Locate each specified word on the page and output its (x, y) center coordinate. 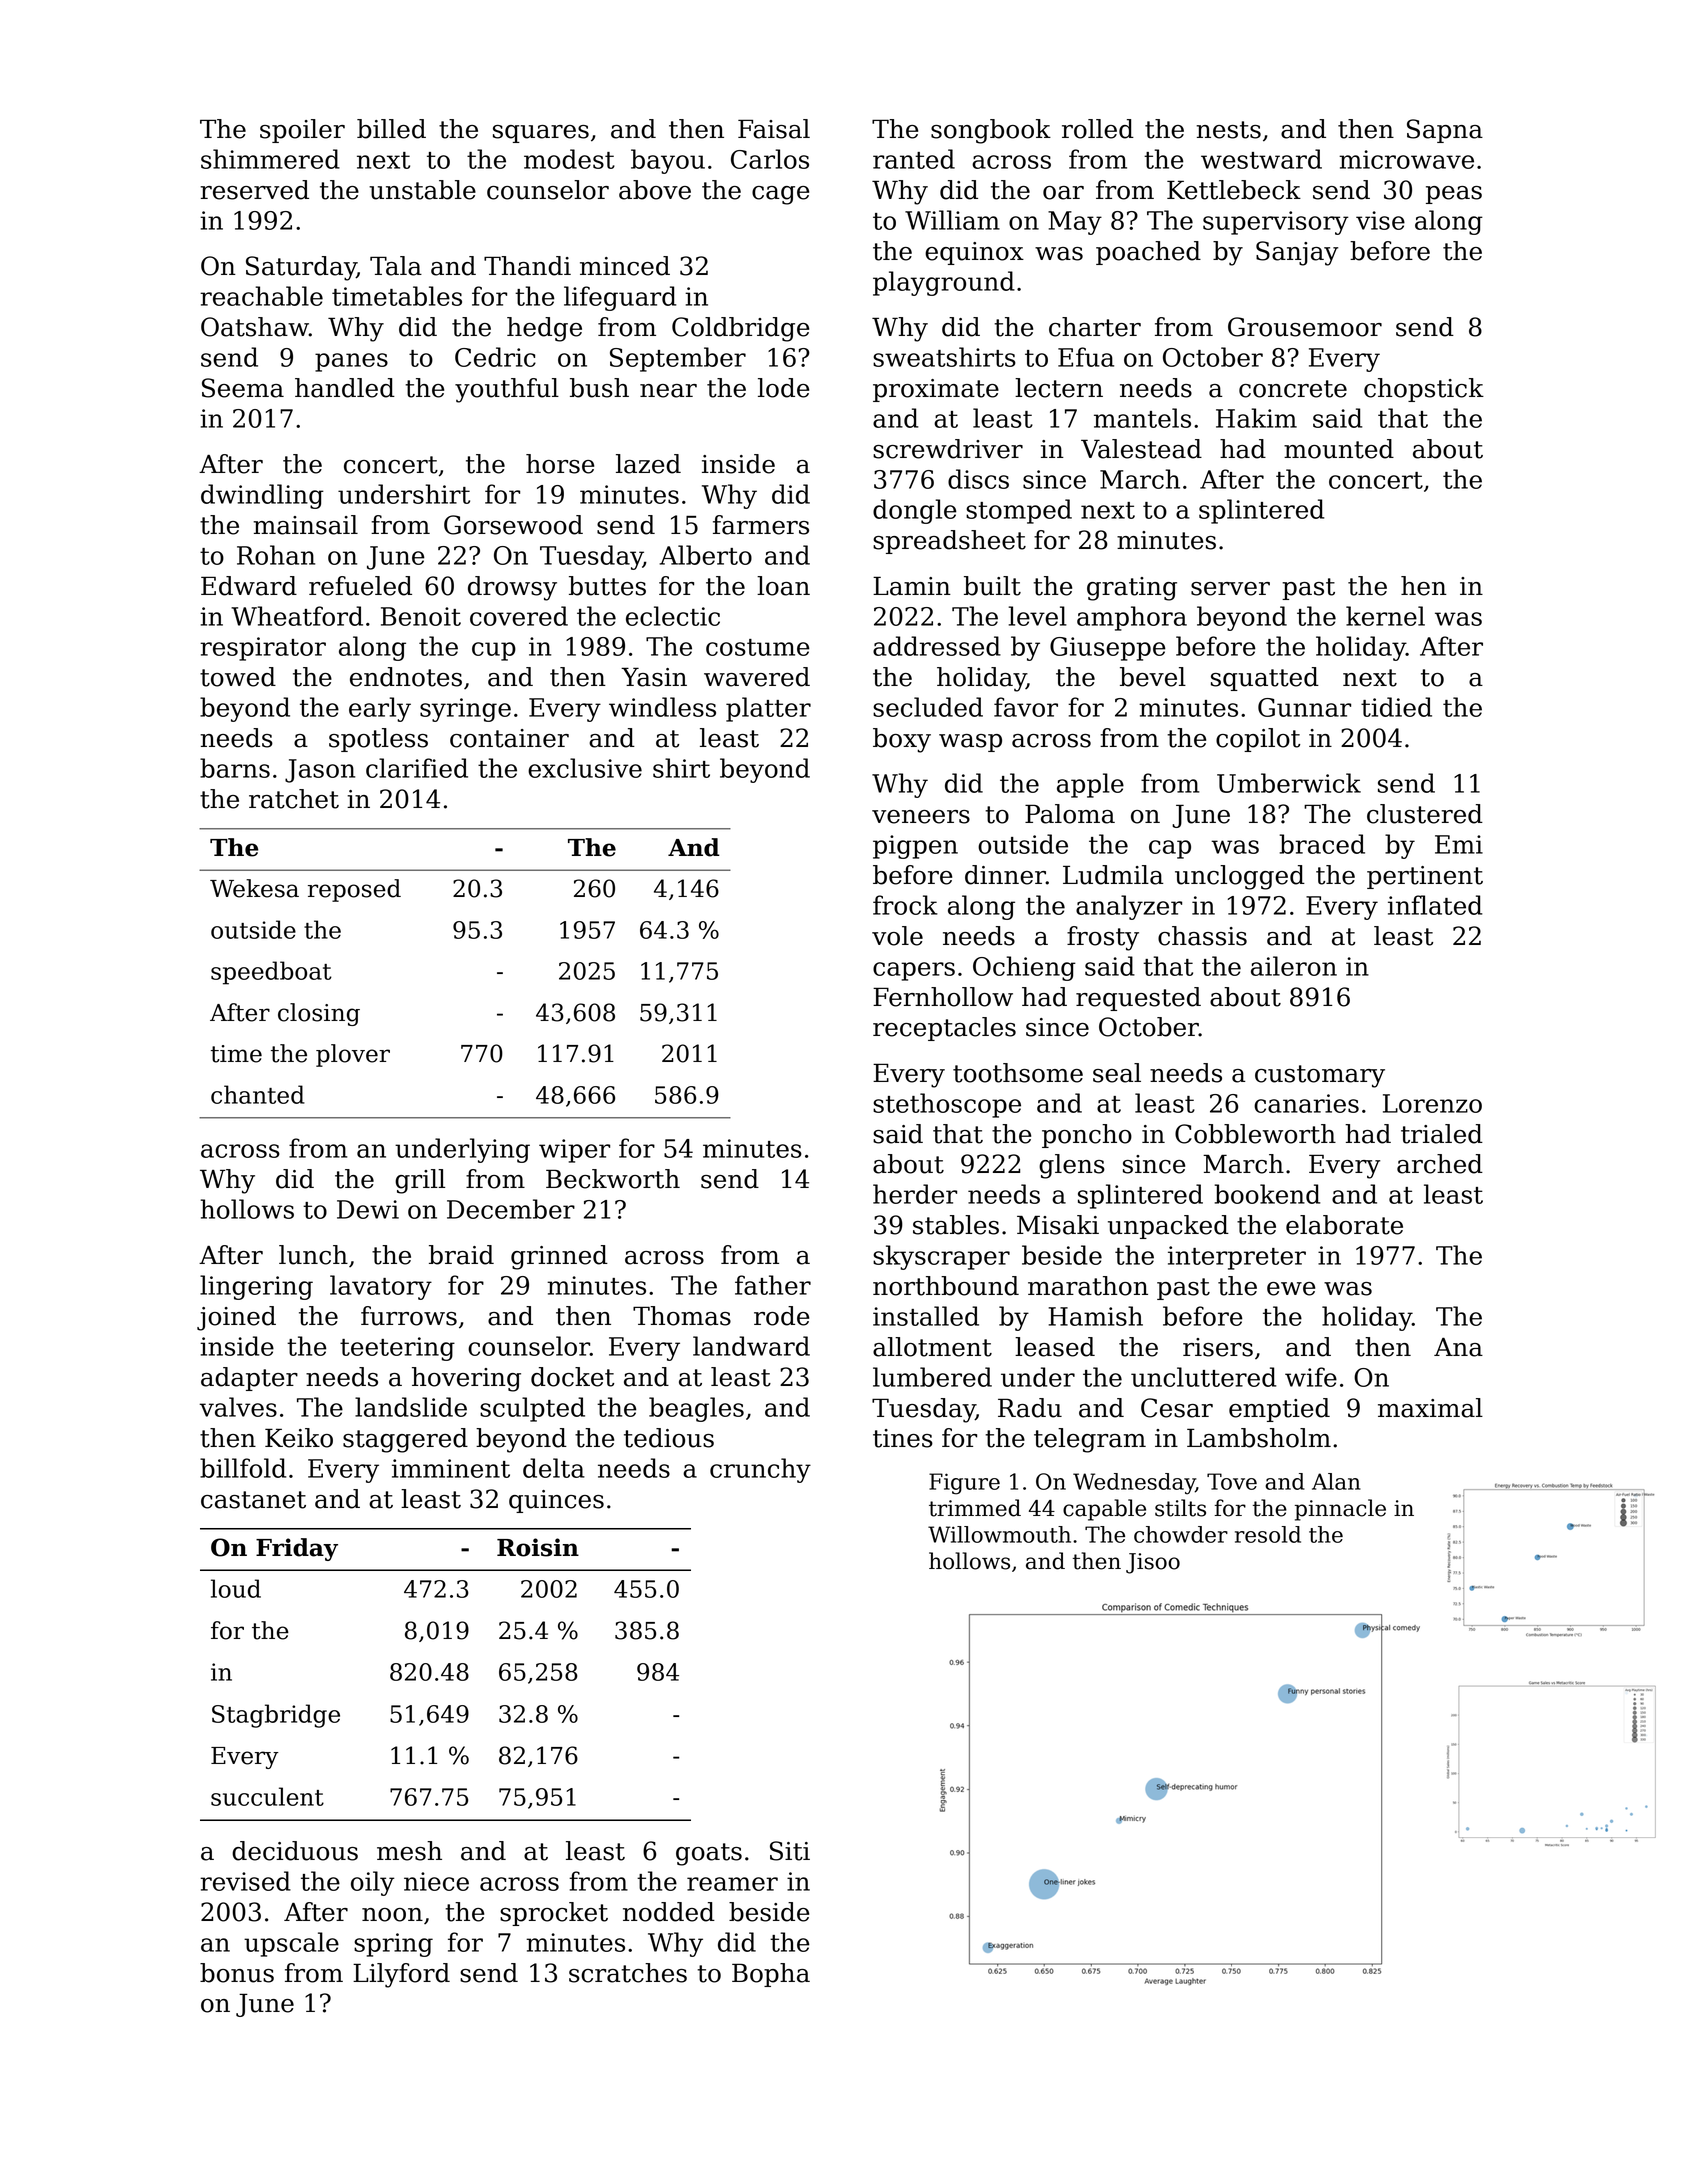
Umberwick (1289, 783)
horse (560, 464)
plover (353, 1055)
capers (914, 971)
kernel (1385, 616)
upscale (291, 1944)
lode (783, 388)
